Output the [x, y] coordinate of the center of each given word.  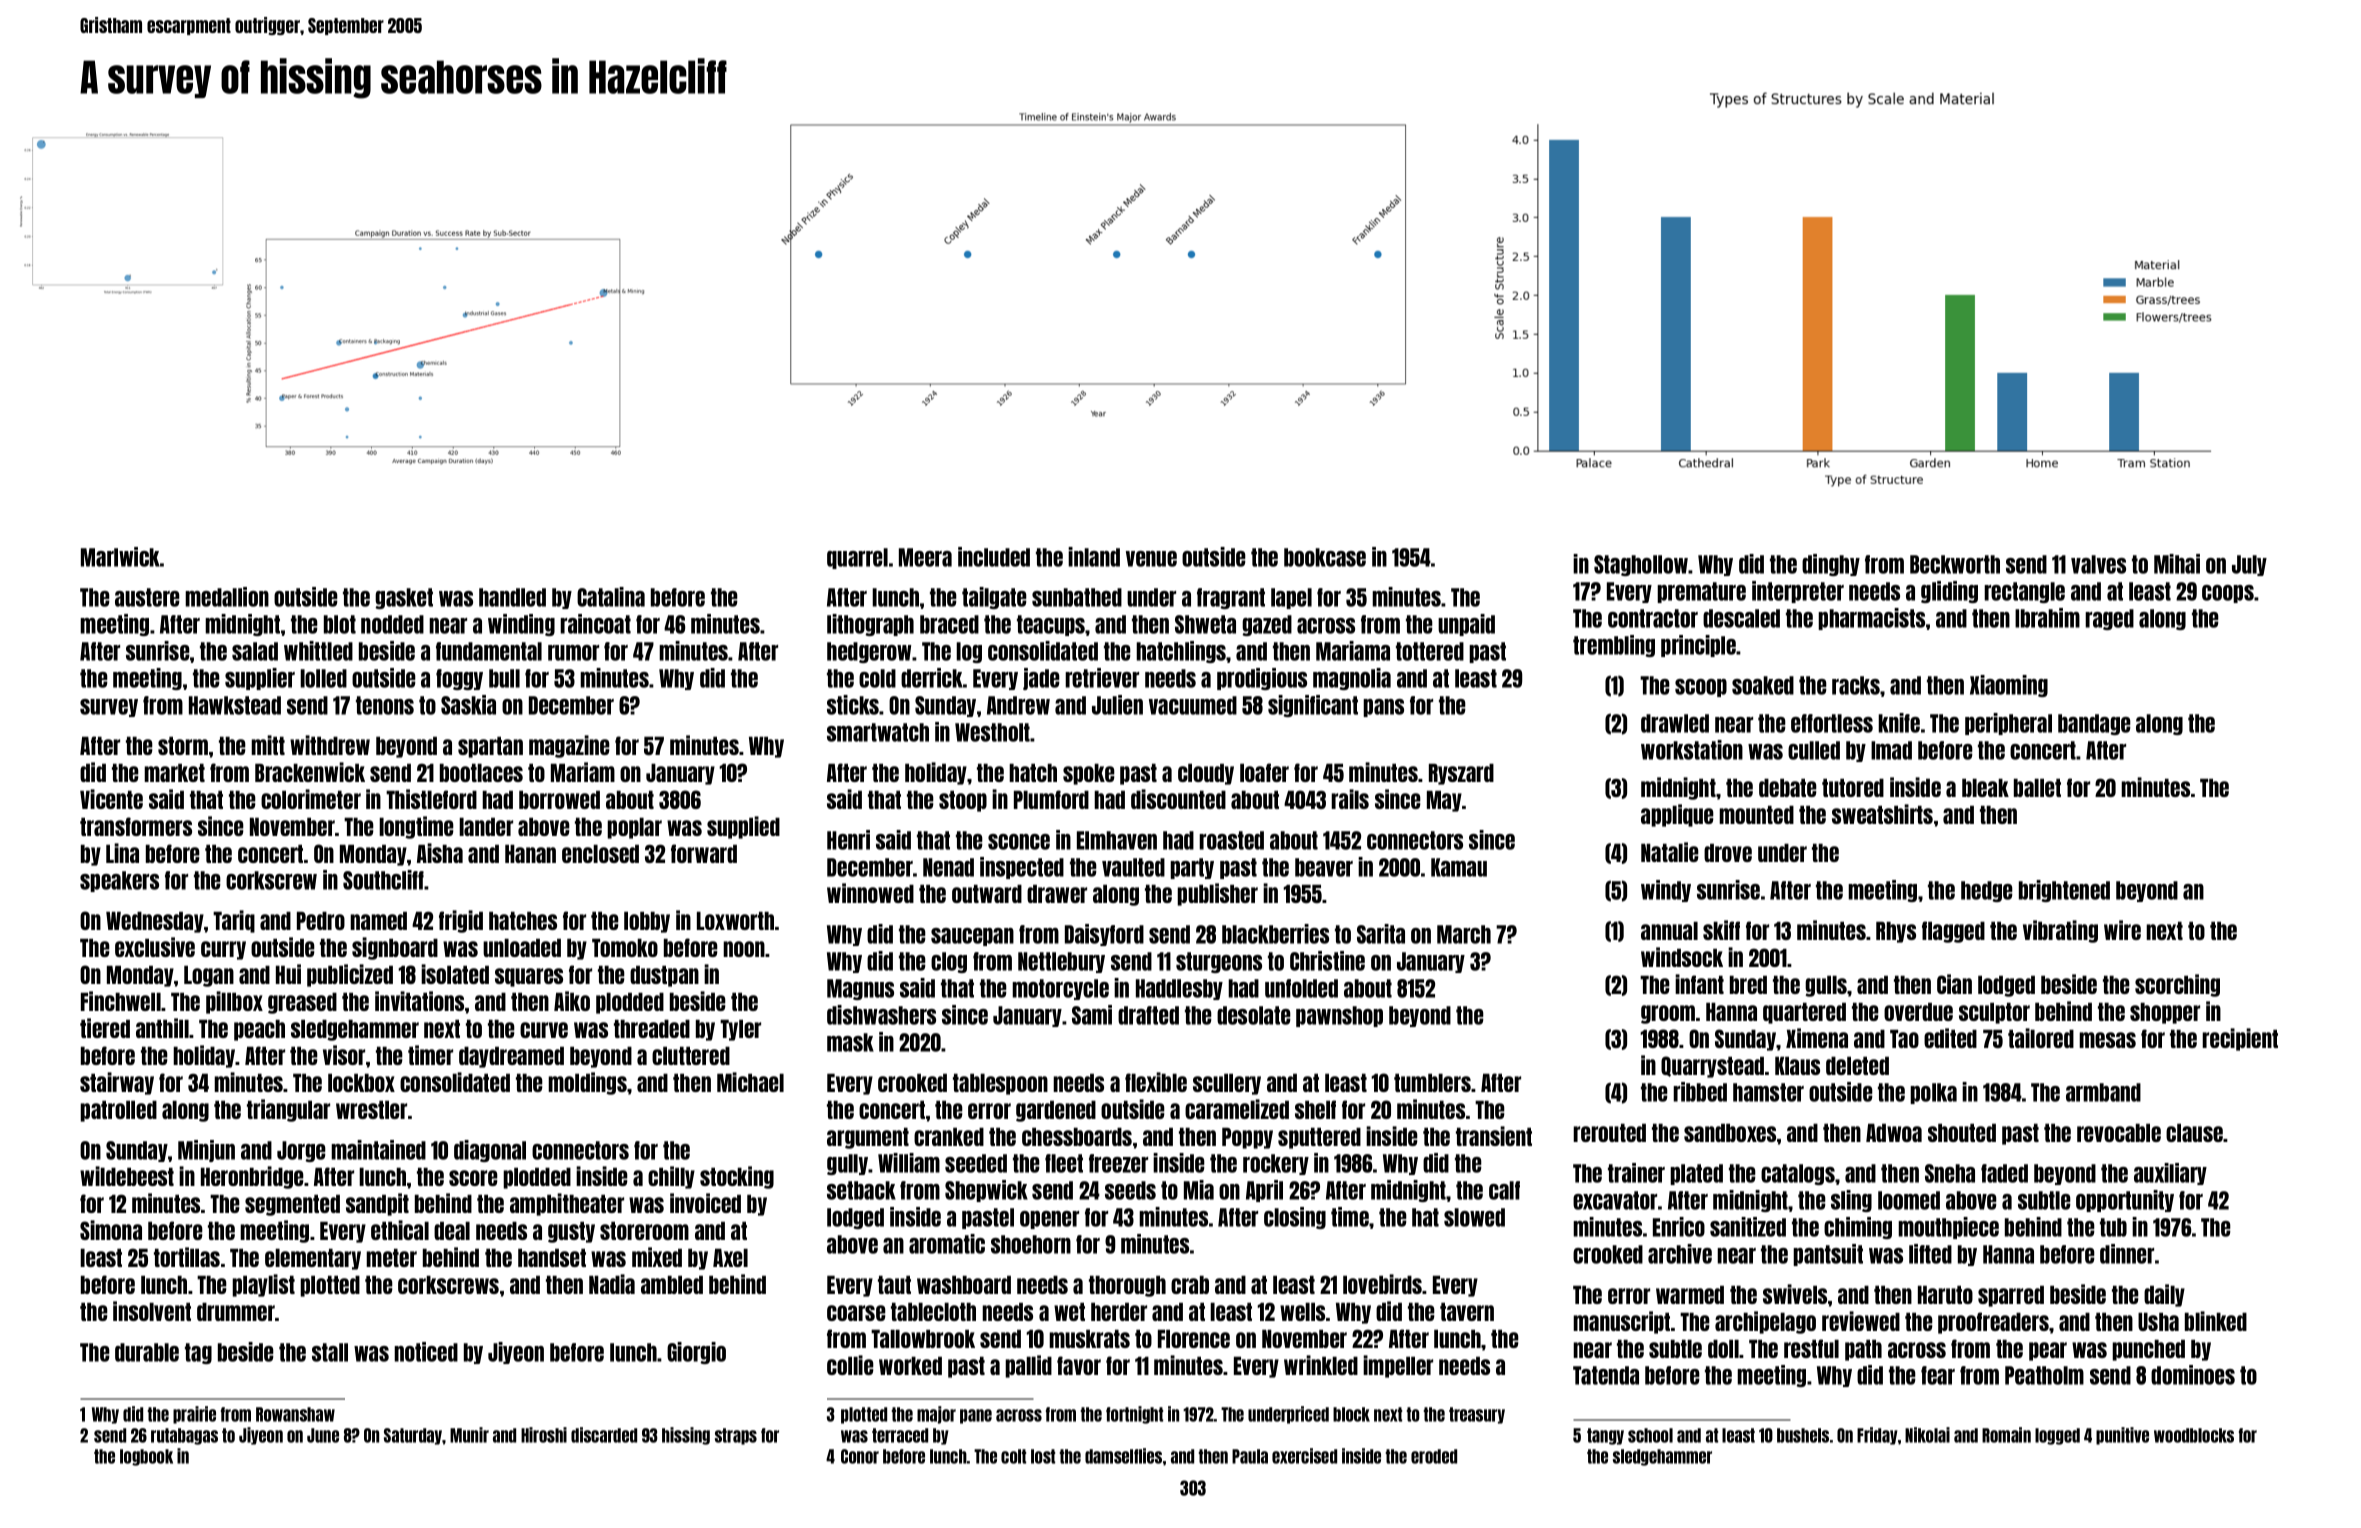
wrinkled [1321, 1365]
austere [147, 597]
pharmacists [1871, 619]
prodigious [1262, 679]
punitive [2122, 1436]
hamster [1768, 1092]
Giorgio [696, 1353]
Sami [1092, 1015]
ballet [2037, 788]
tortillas [187, 1257]
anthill [162, 1028]
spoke [1089, 774]
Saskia [468, 705]
